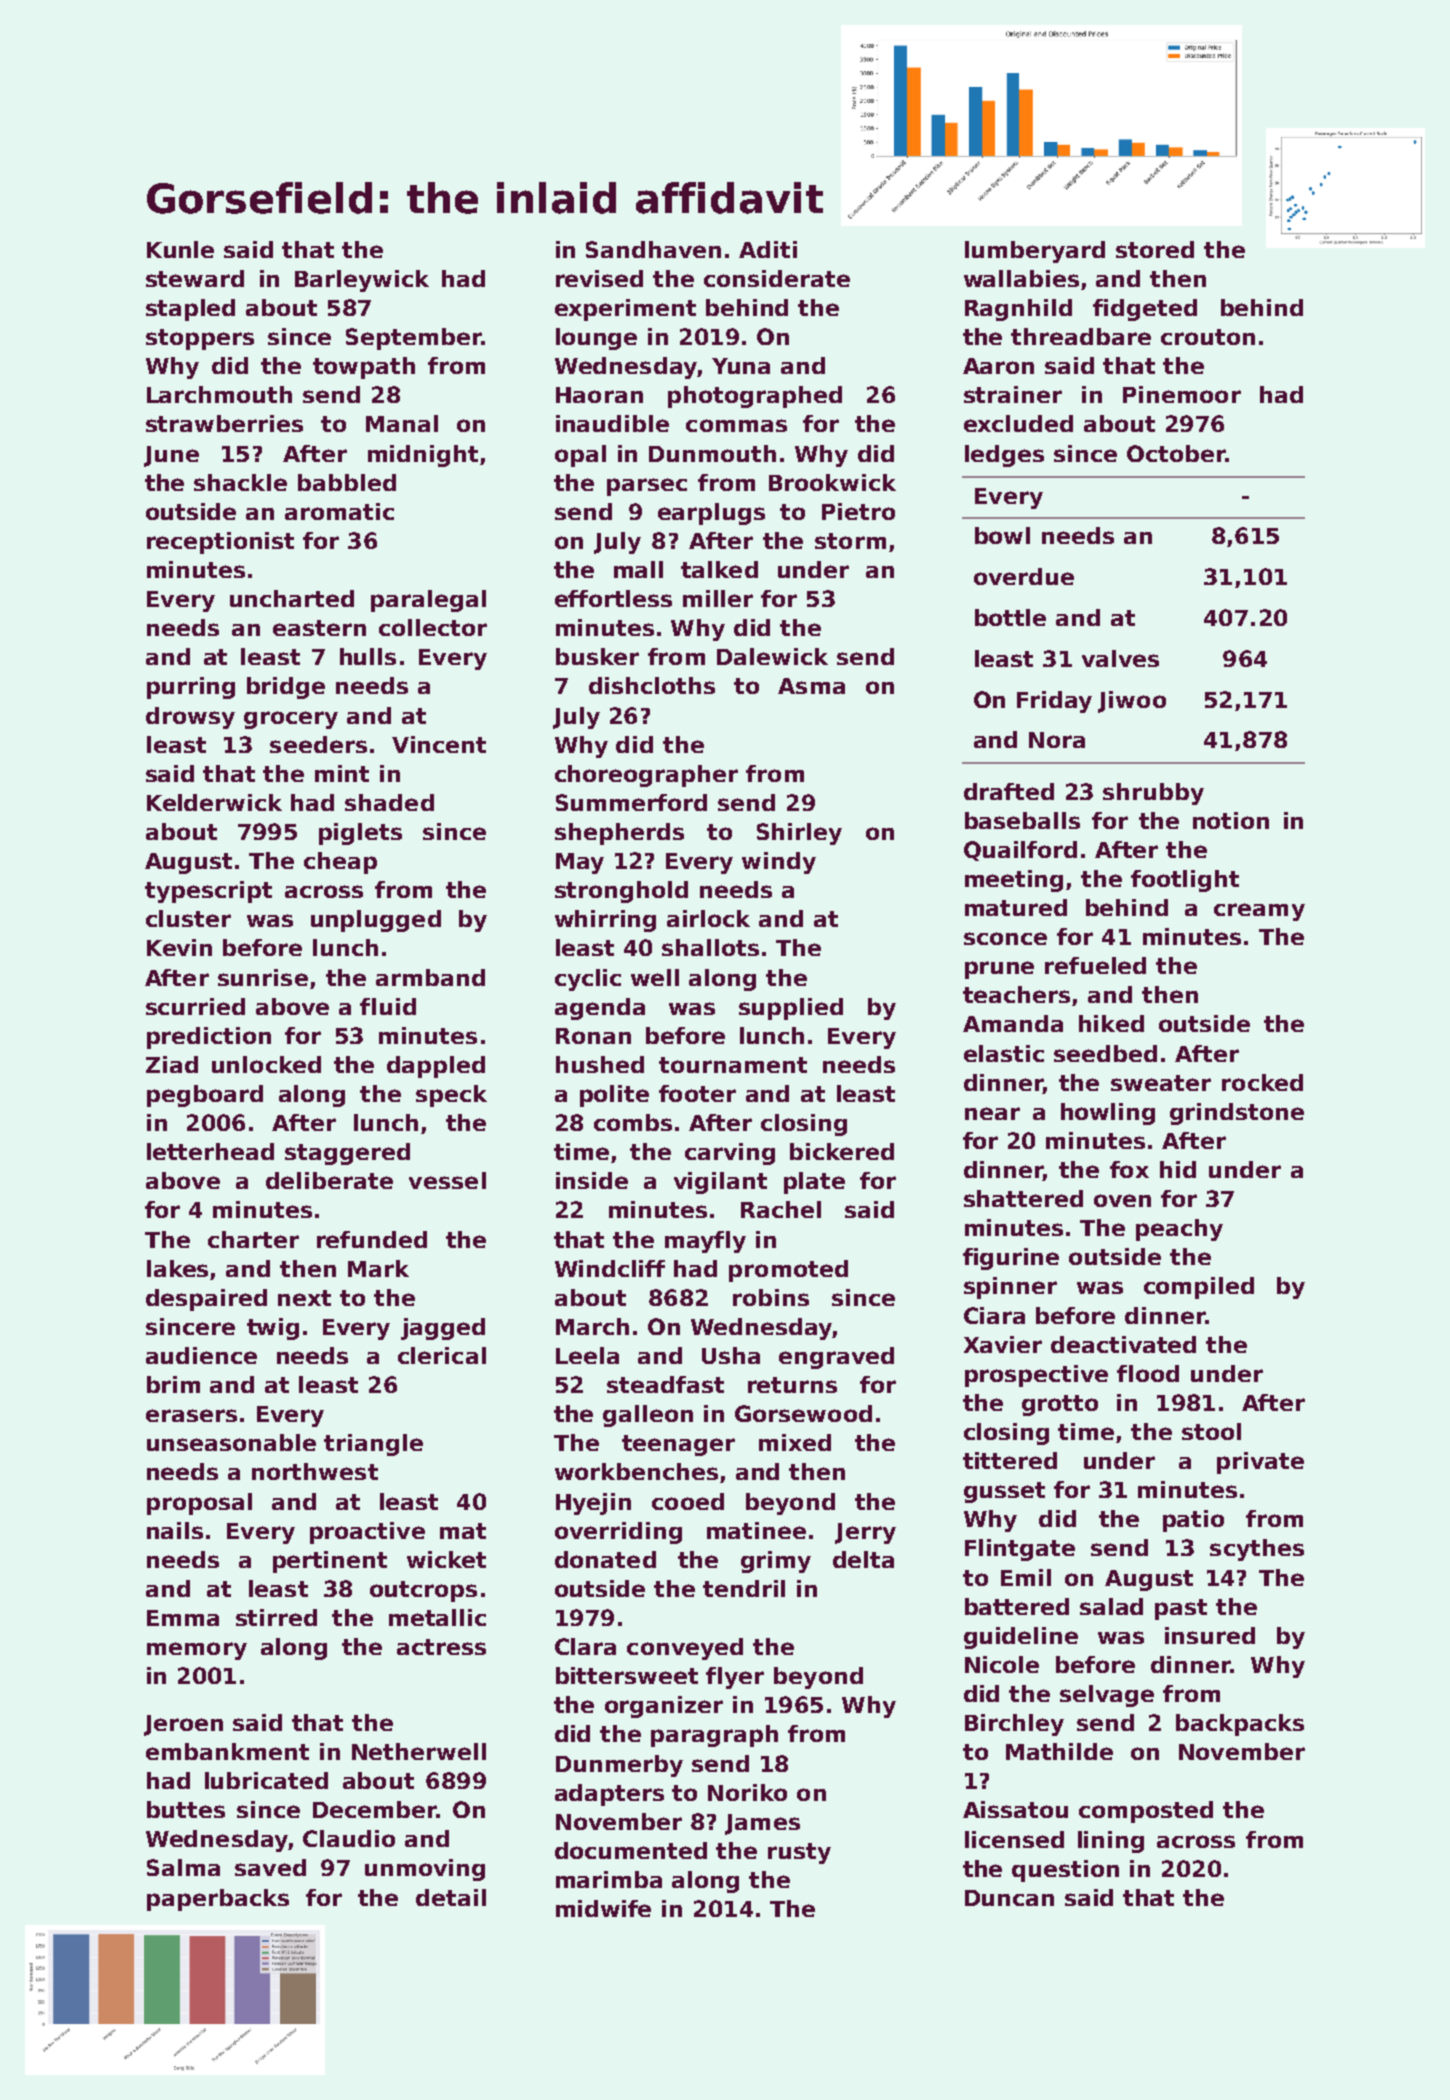  What do you see at coordinates (653, 249) in the image?
I see `Sandhaven` at bounding box center [653, 249].
